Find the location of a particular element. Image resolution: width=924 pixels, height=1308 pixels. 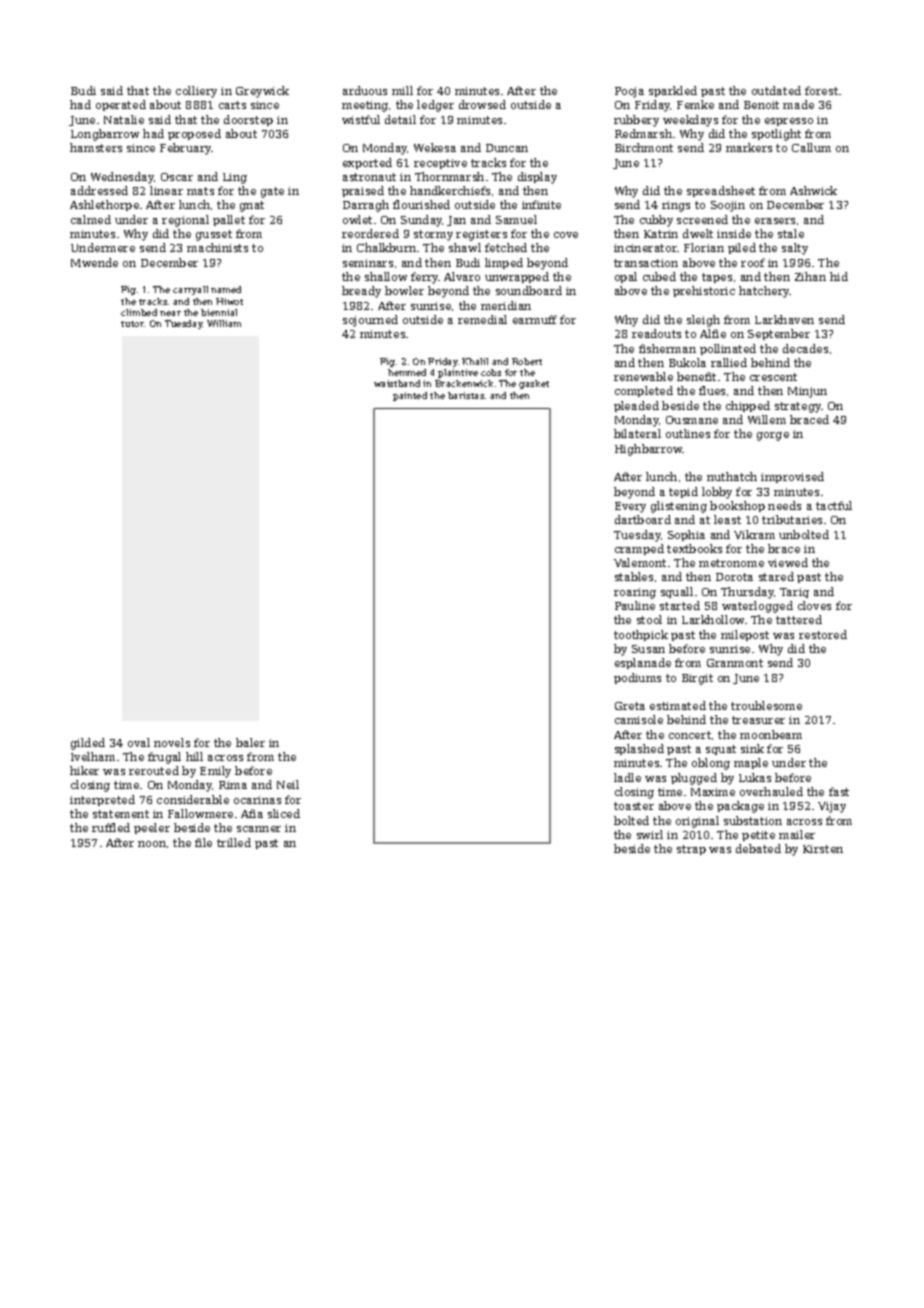

machinists is located at coordinates (217, 247).
